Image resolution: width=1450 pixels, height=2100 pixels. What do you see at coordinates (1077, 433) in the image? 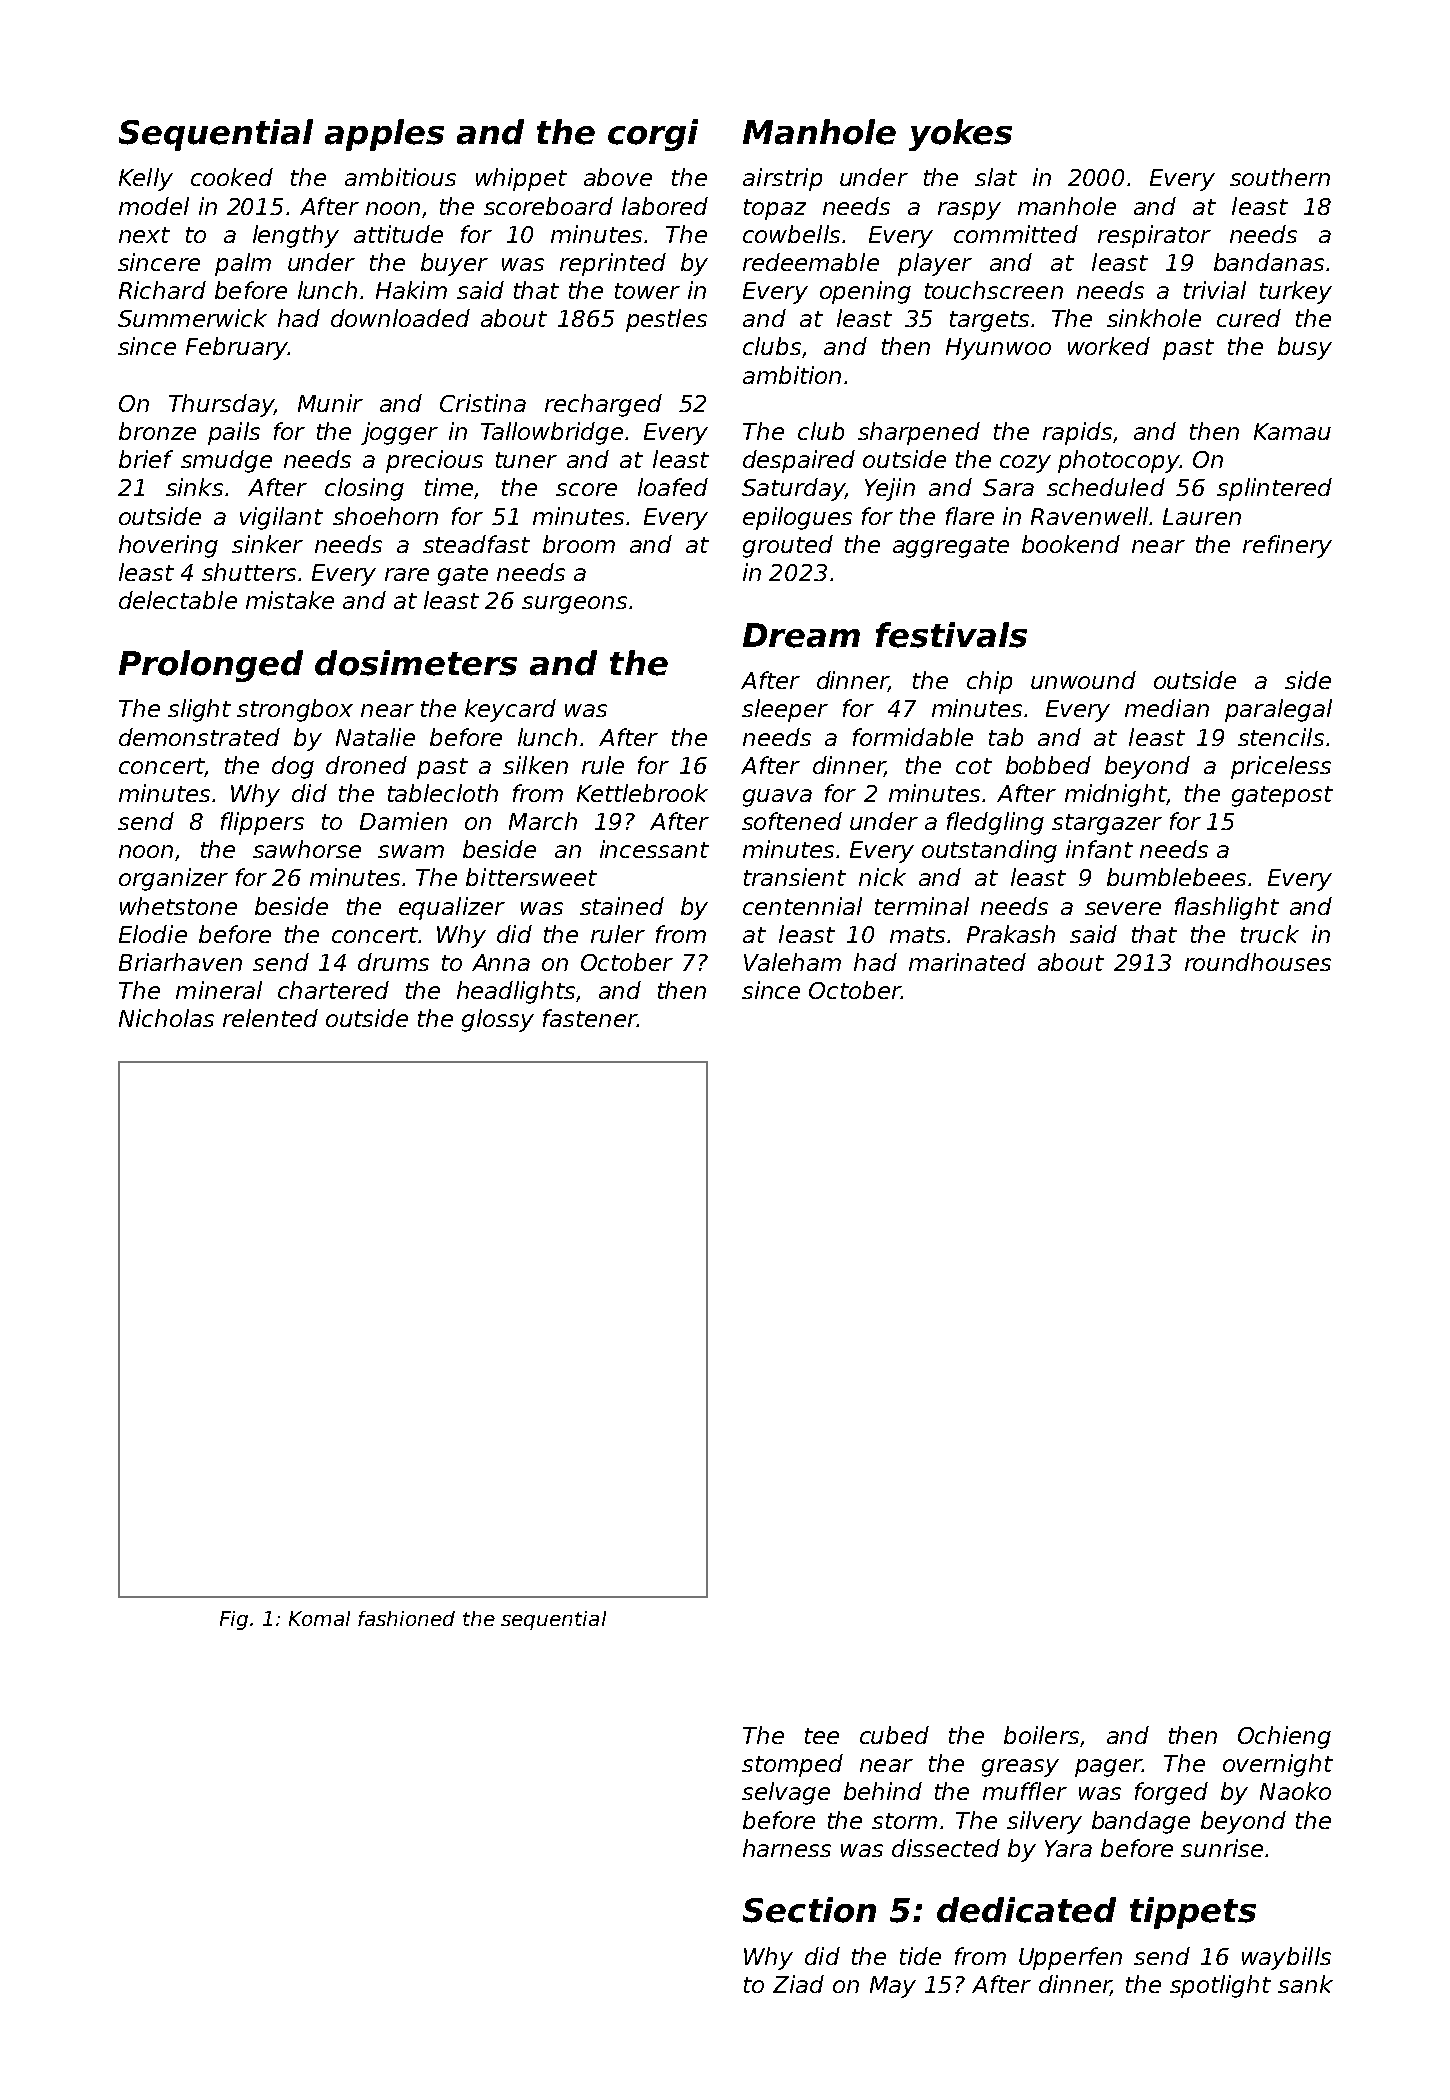
I see `rapids` at bounding box center [1077, 433].
